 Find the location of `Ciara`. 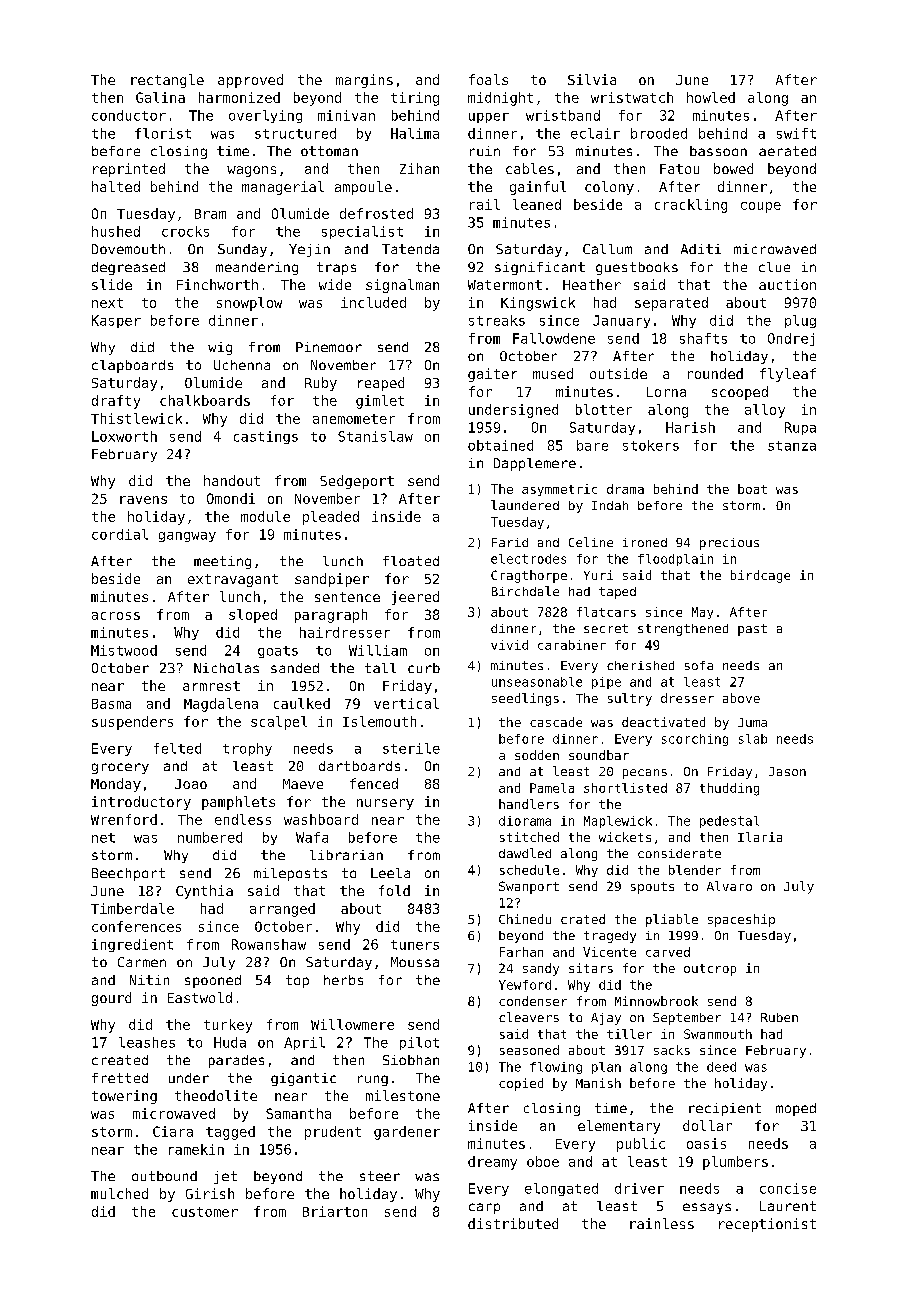

Ciara is located at coordinates (173, 1131).
